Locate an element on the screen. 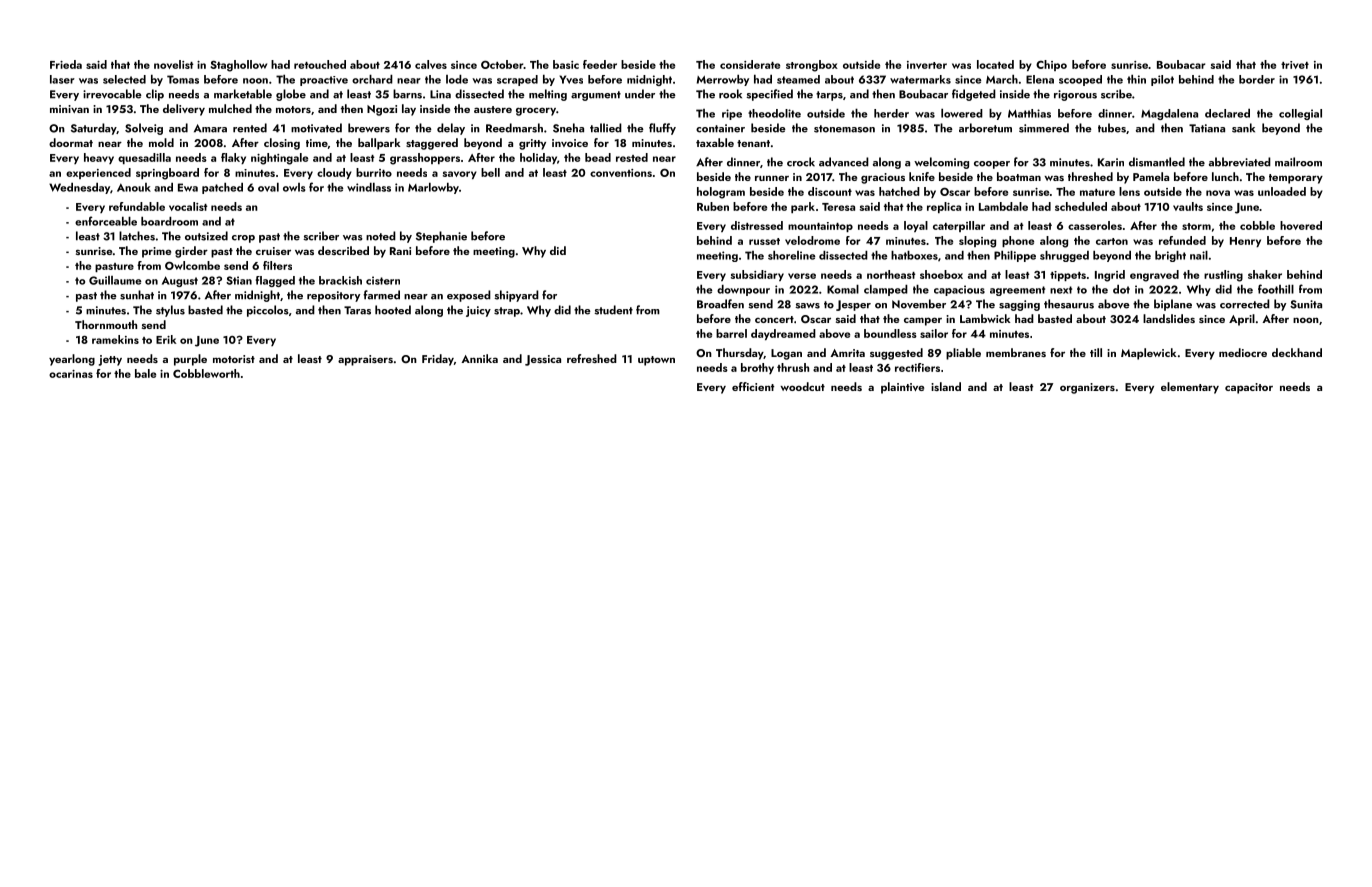 This screenshot has height=887, width=1372. tenant is located at coordinates (753, 143).
